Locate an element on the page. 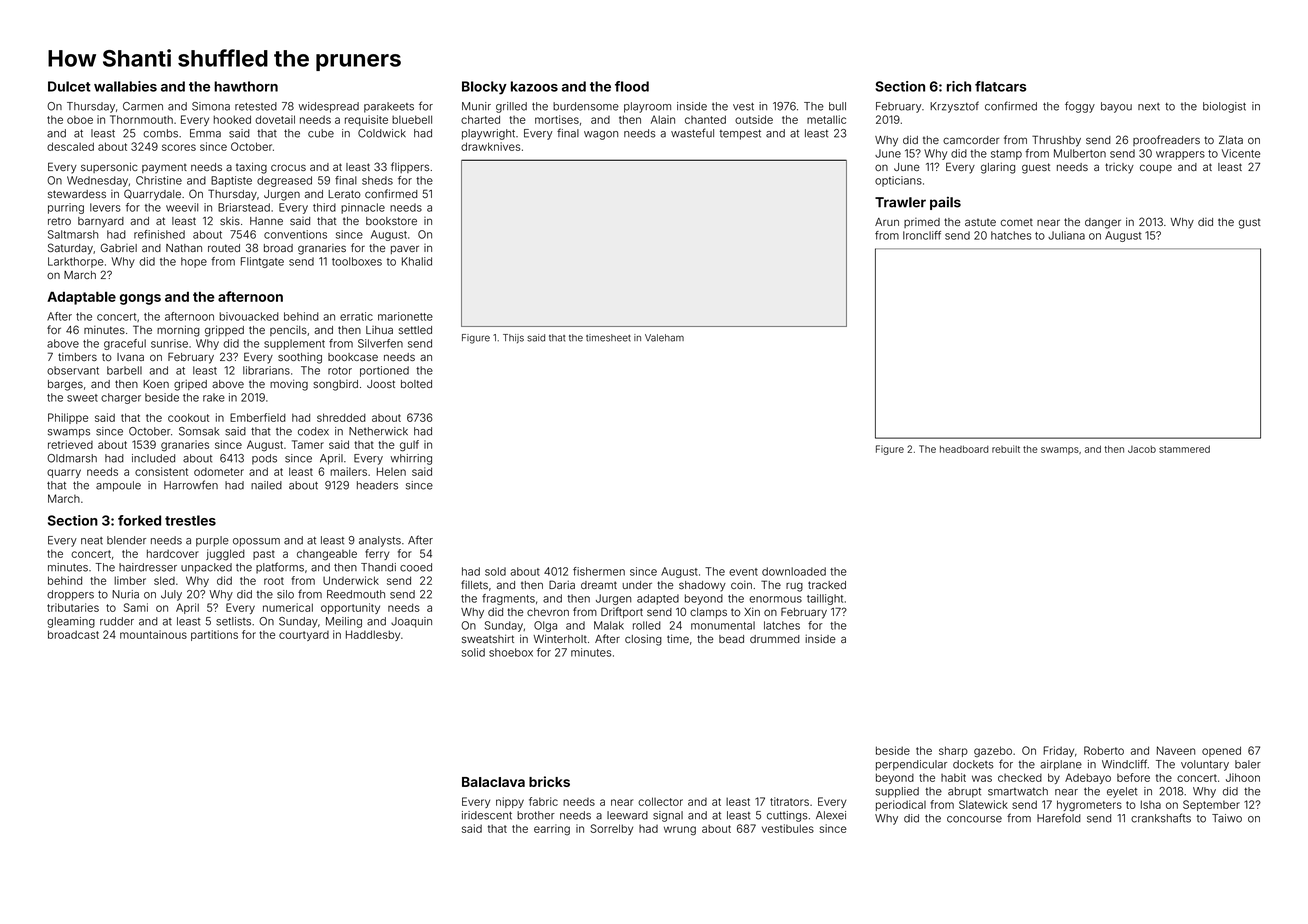 The height and width of the page is (924, 1308). bull is located at coordinates (837, 106).
